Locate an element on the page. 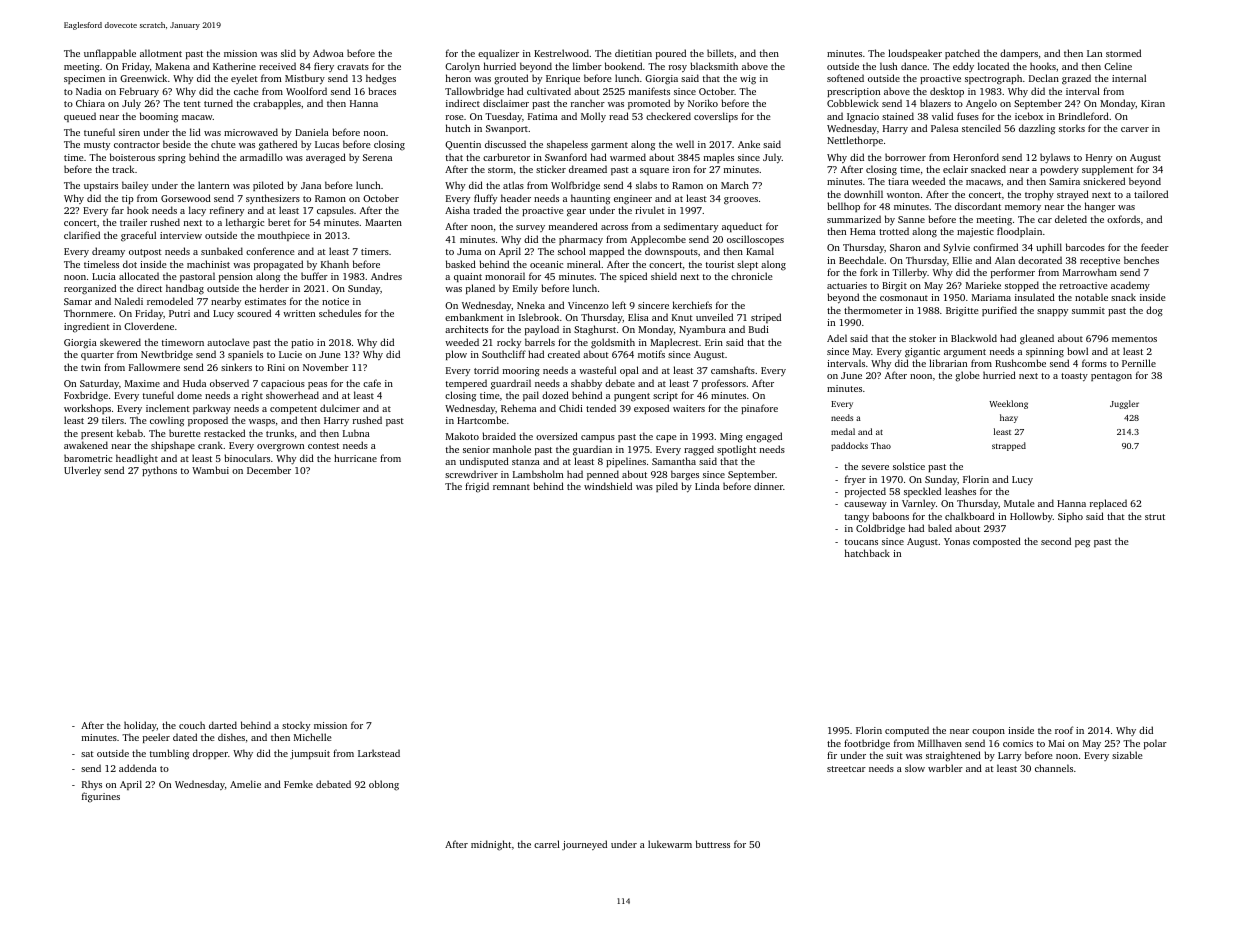  gathered is located at coordinates (278, 145).
